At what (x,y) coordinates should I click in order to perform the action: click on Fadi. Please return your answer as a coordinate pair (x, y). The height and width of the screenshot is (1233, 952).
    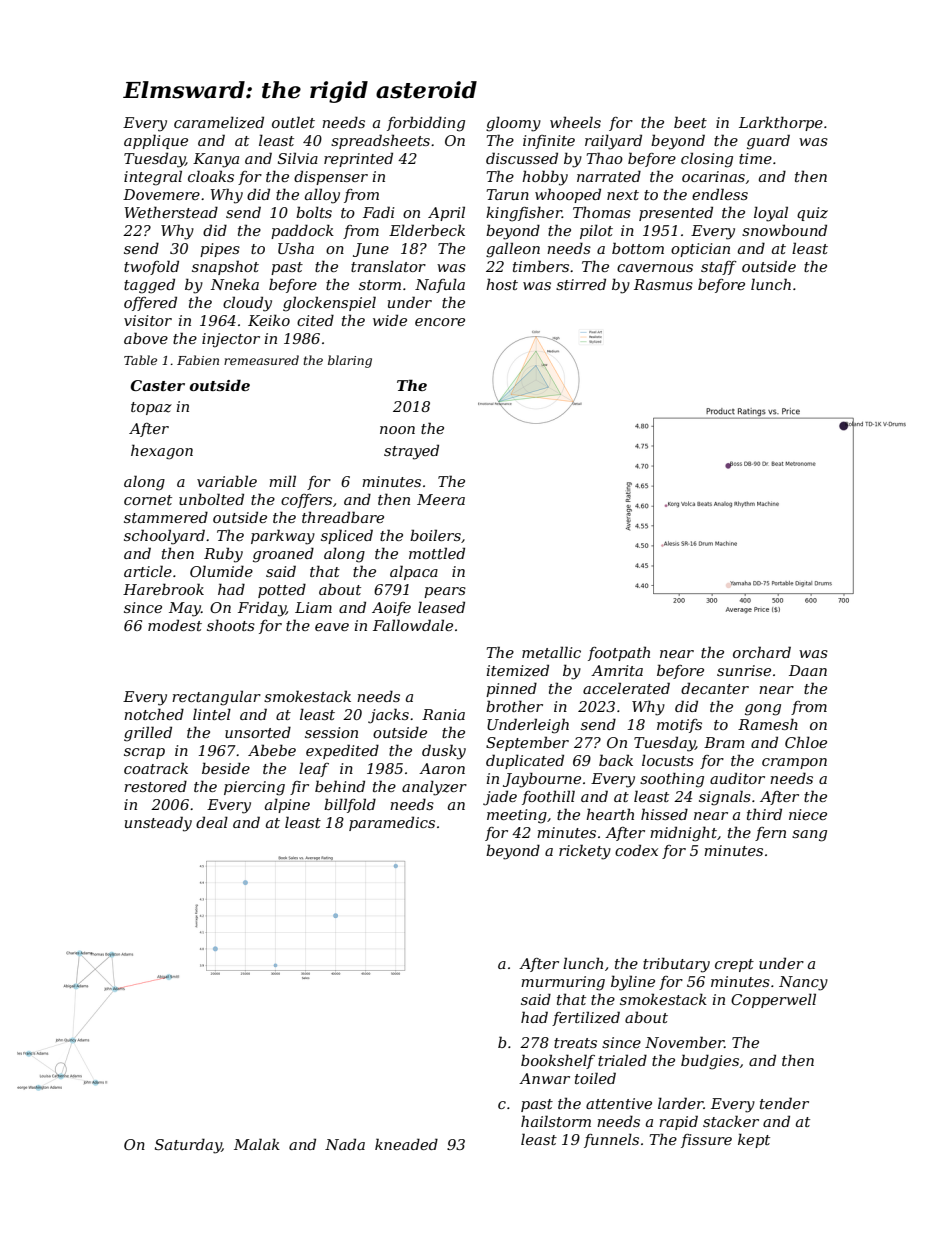
    Looking at the image, I should click on (379, 212).
